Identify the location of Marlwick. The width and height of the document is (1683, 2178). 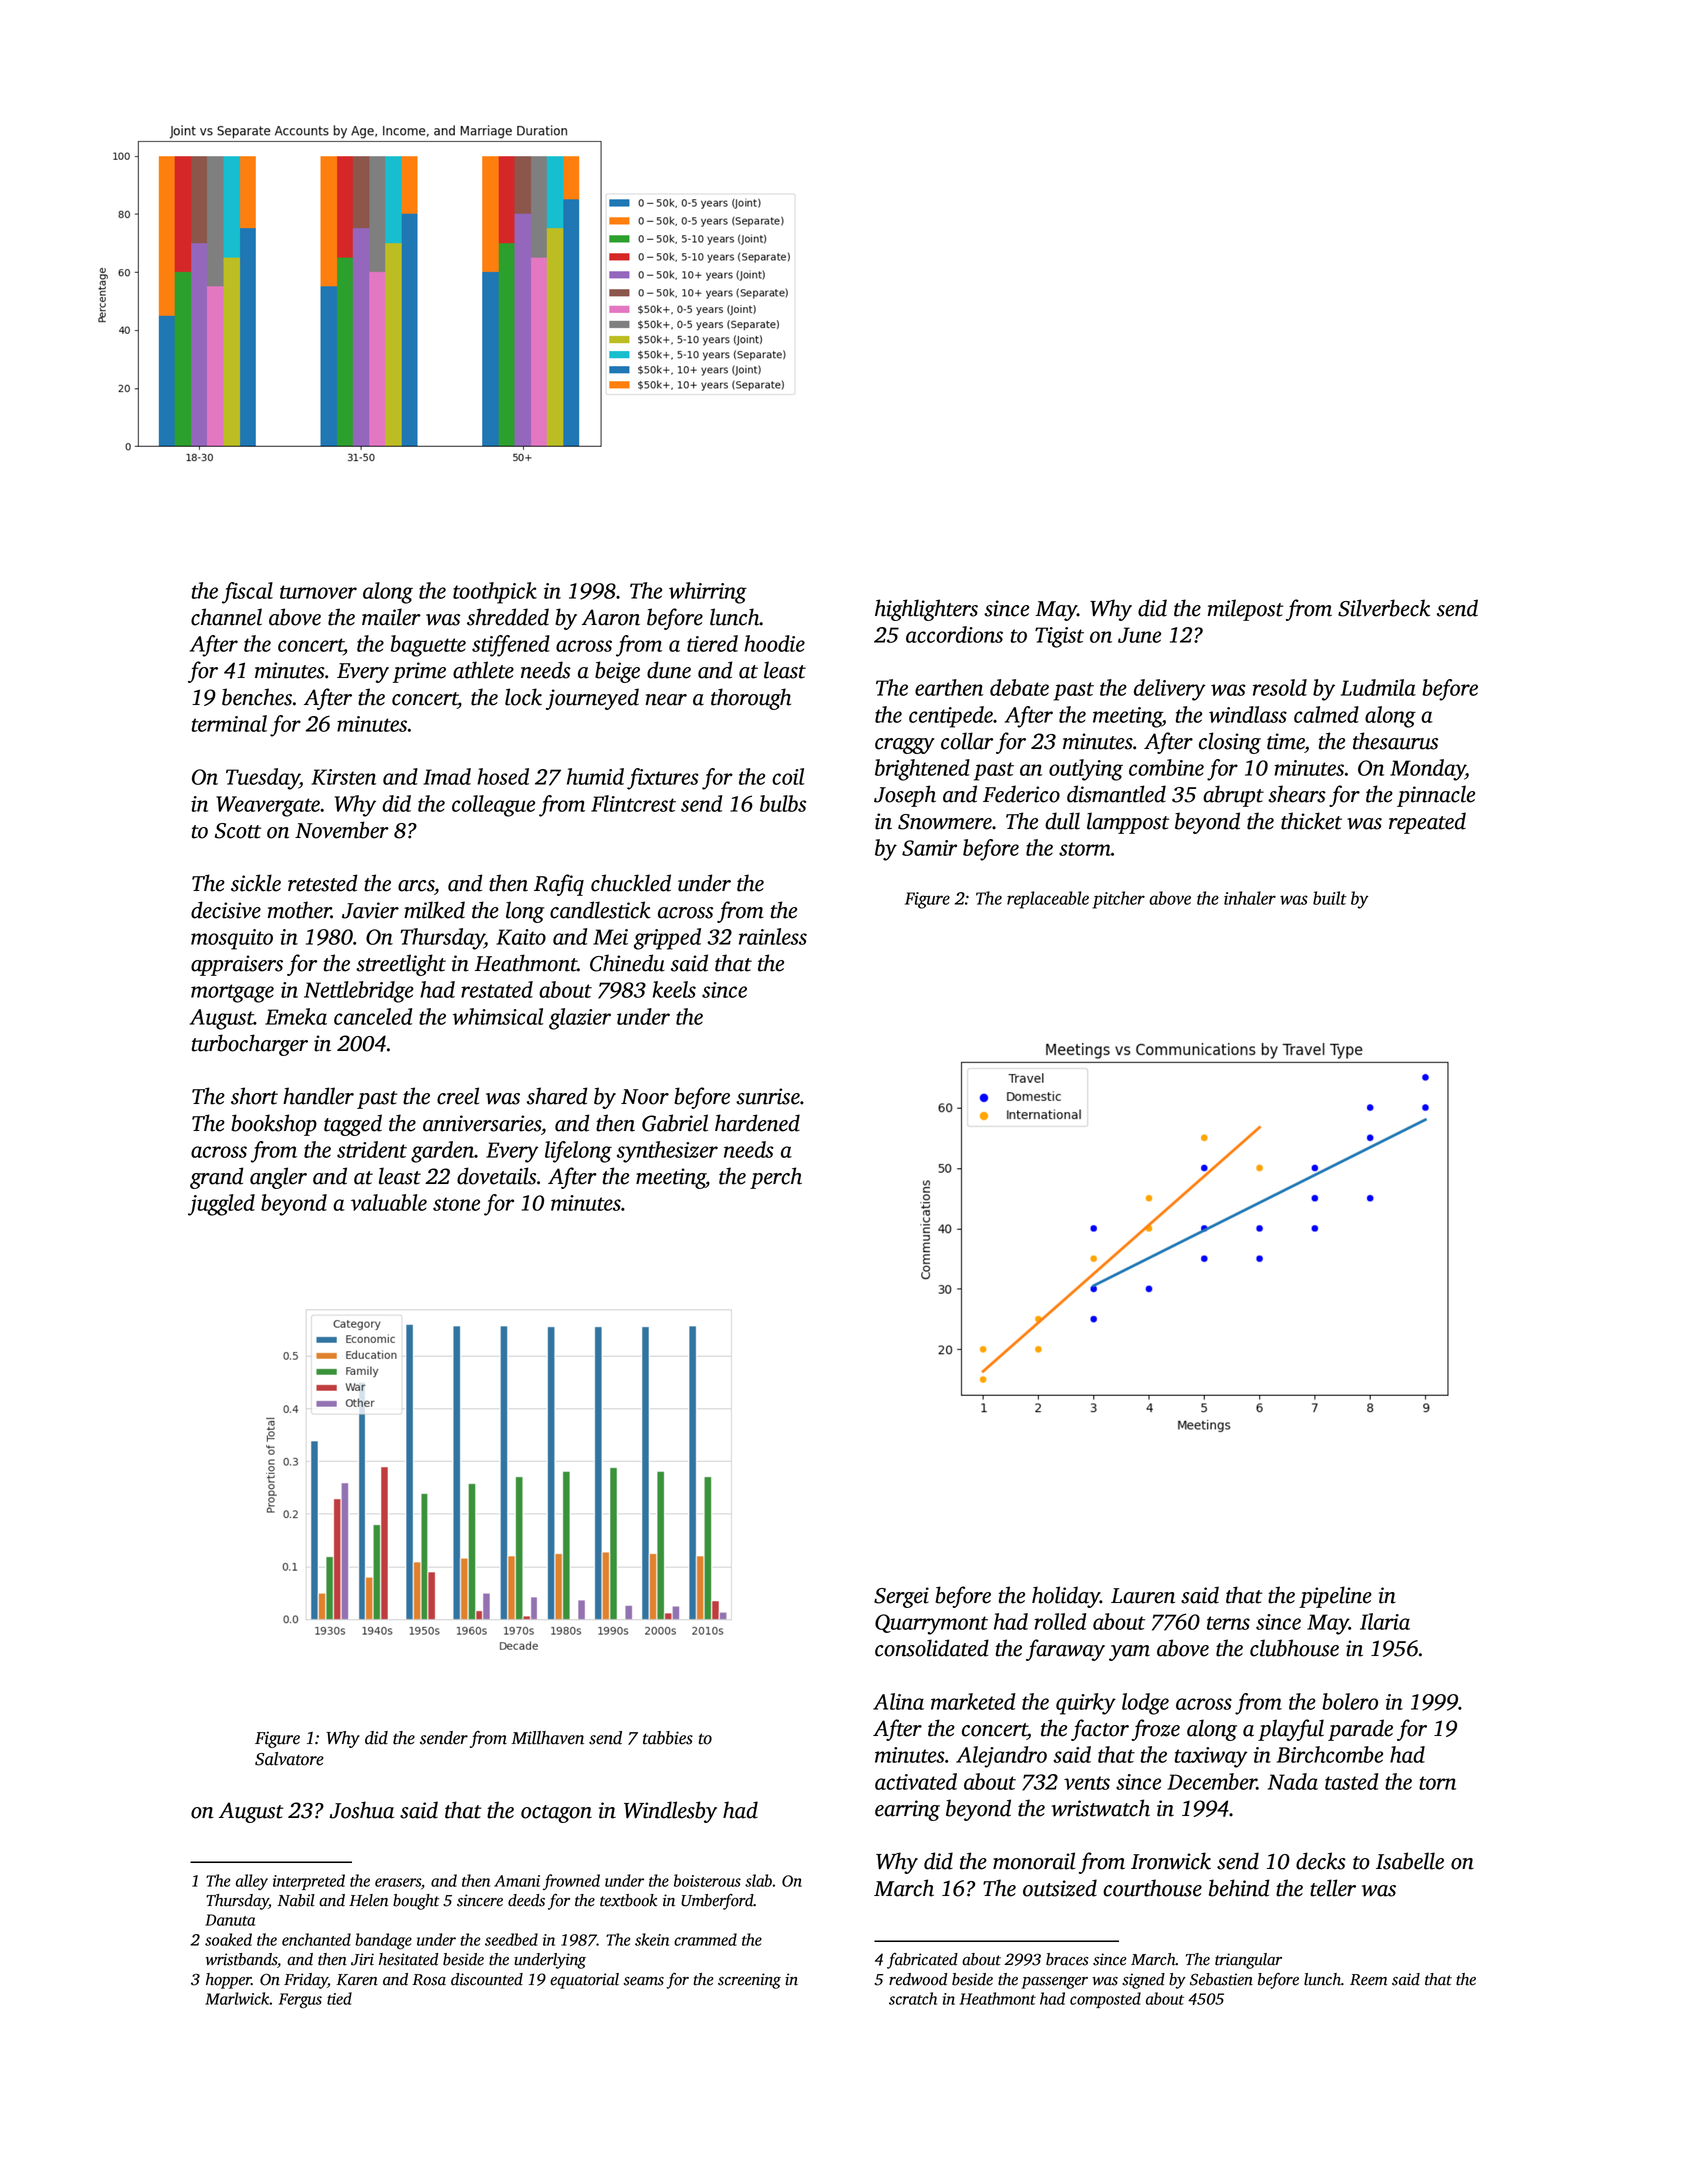
(237, 1998).
